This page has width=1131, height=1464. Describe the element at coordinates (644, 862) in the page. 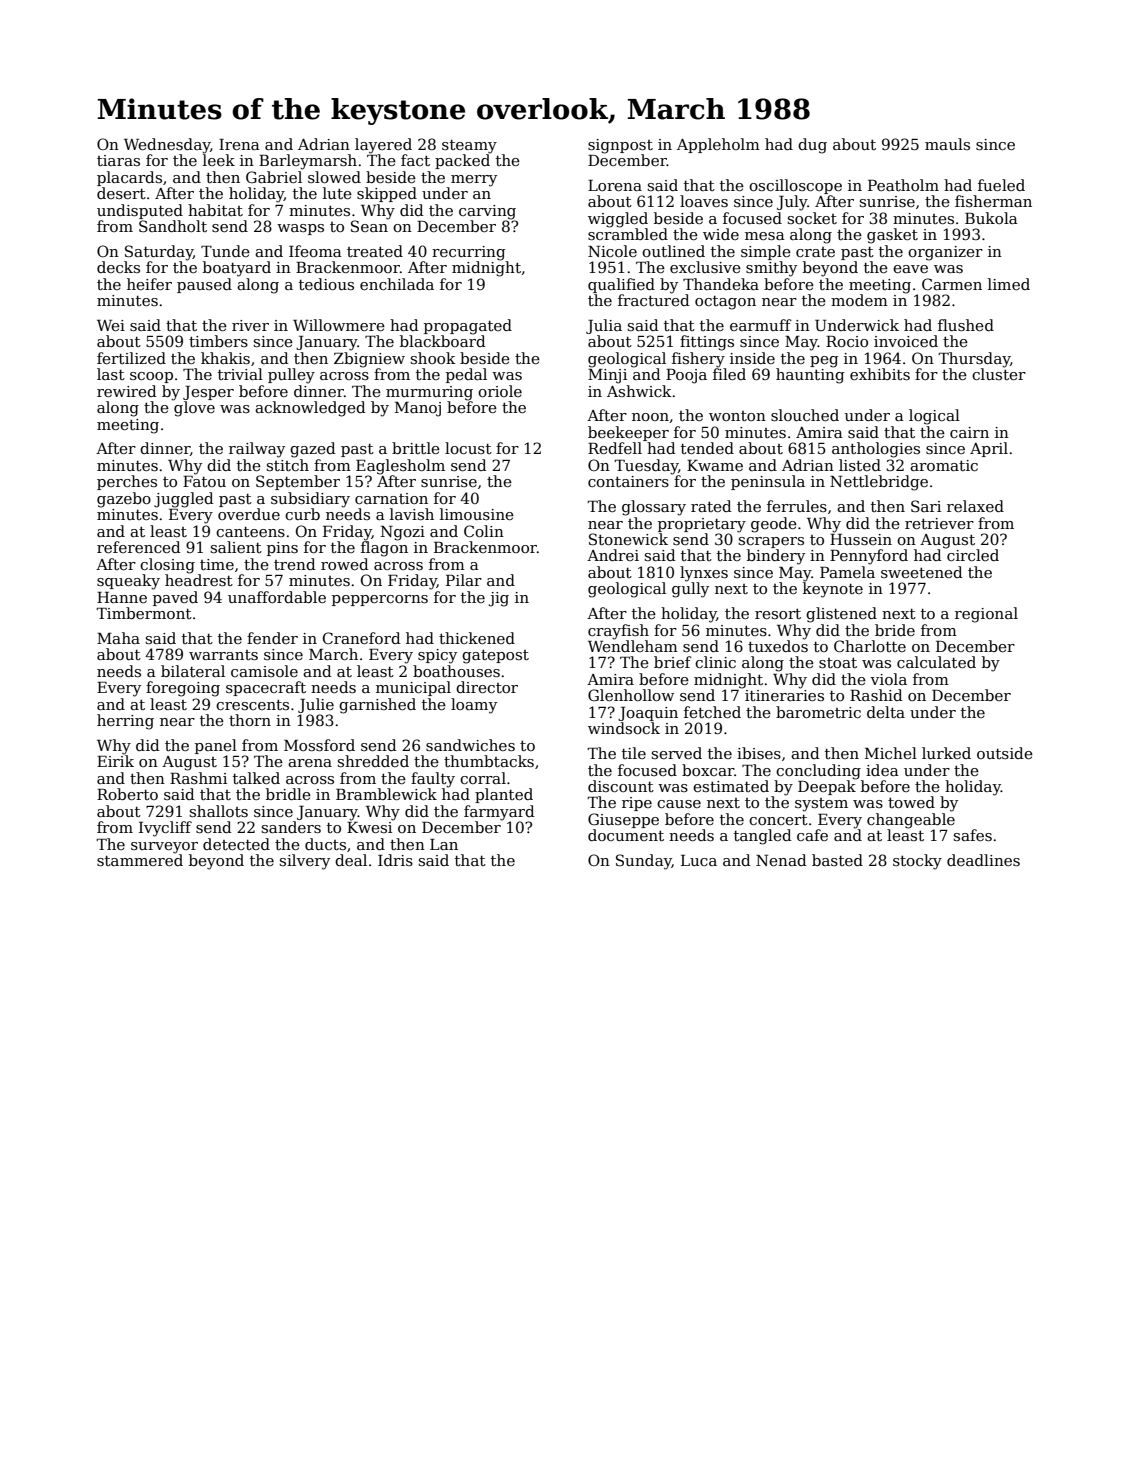

I see `Sunday` at that location.
